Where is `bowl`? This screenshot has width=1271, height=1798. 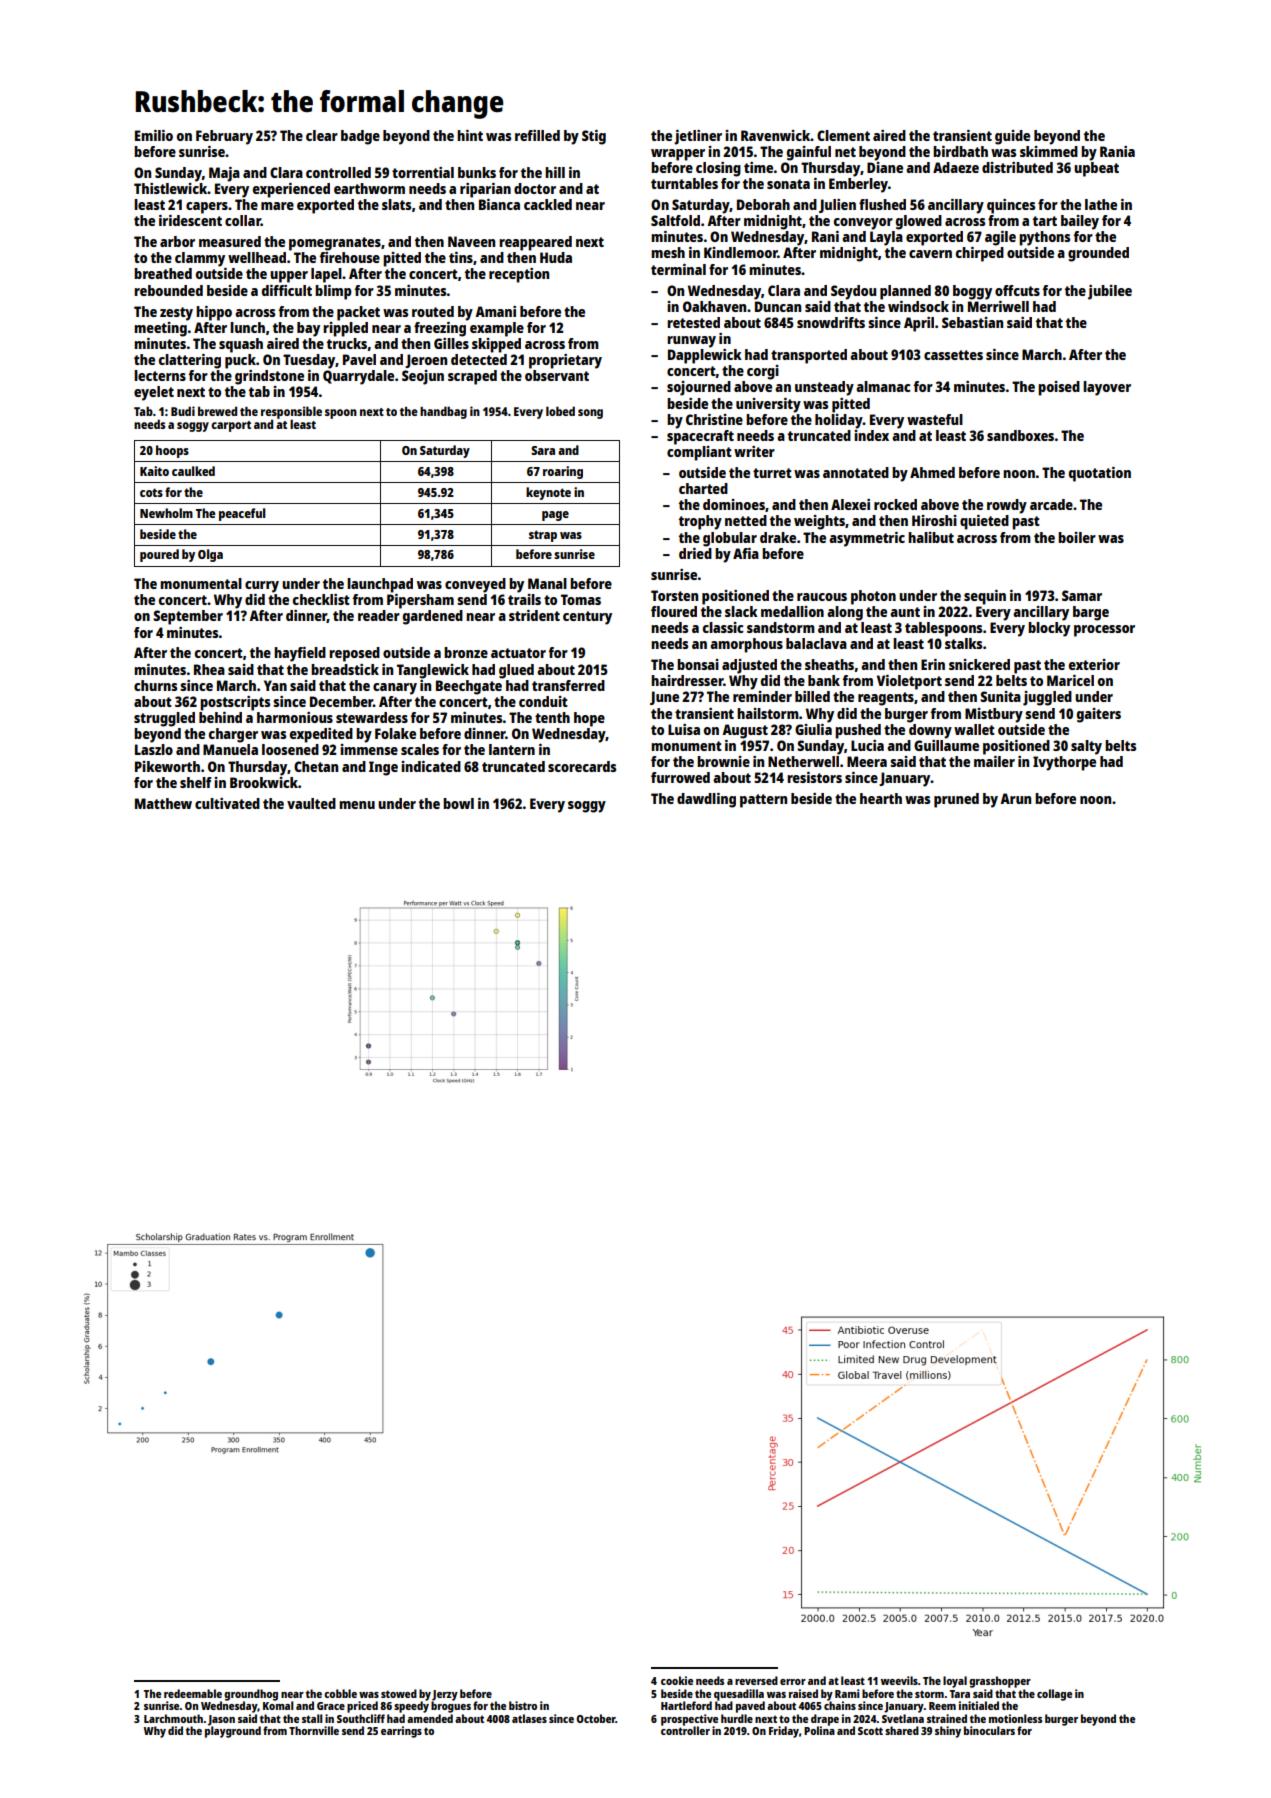
bowl is located at coordinates (458, 803).
